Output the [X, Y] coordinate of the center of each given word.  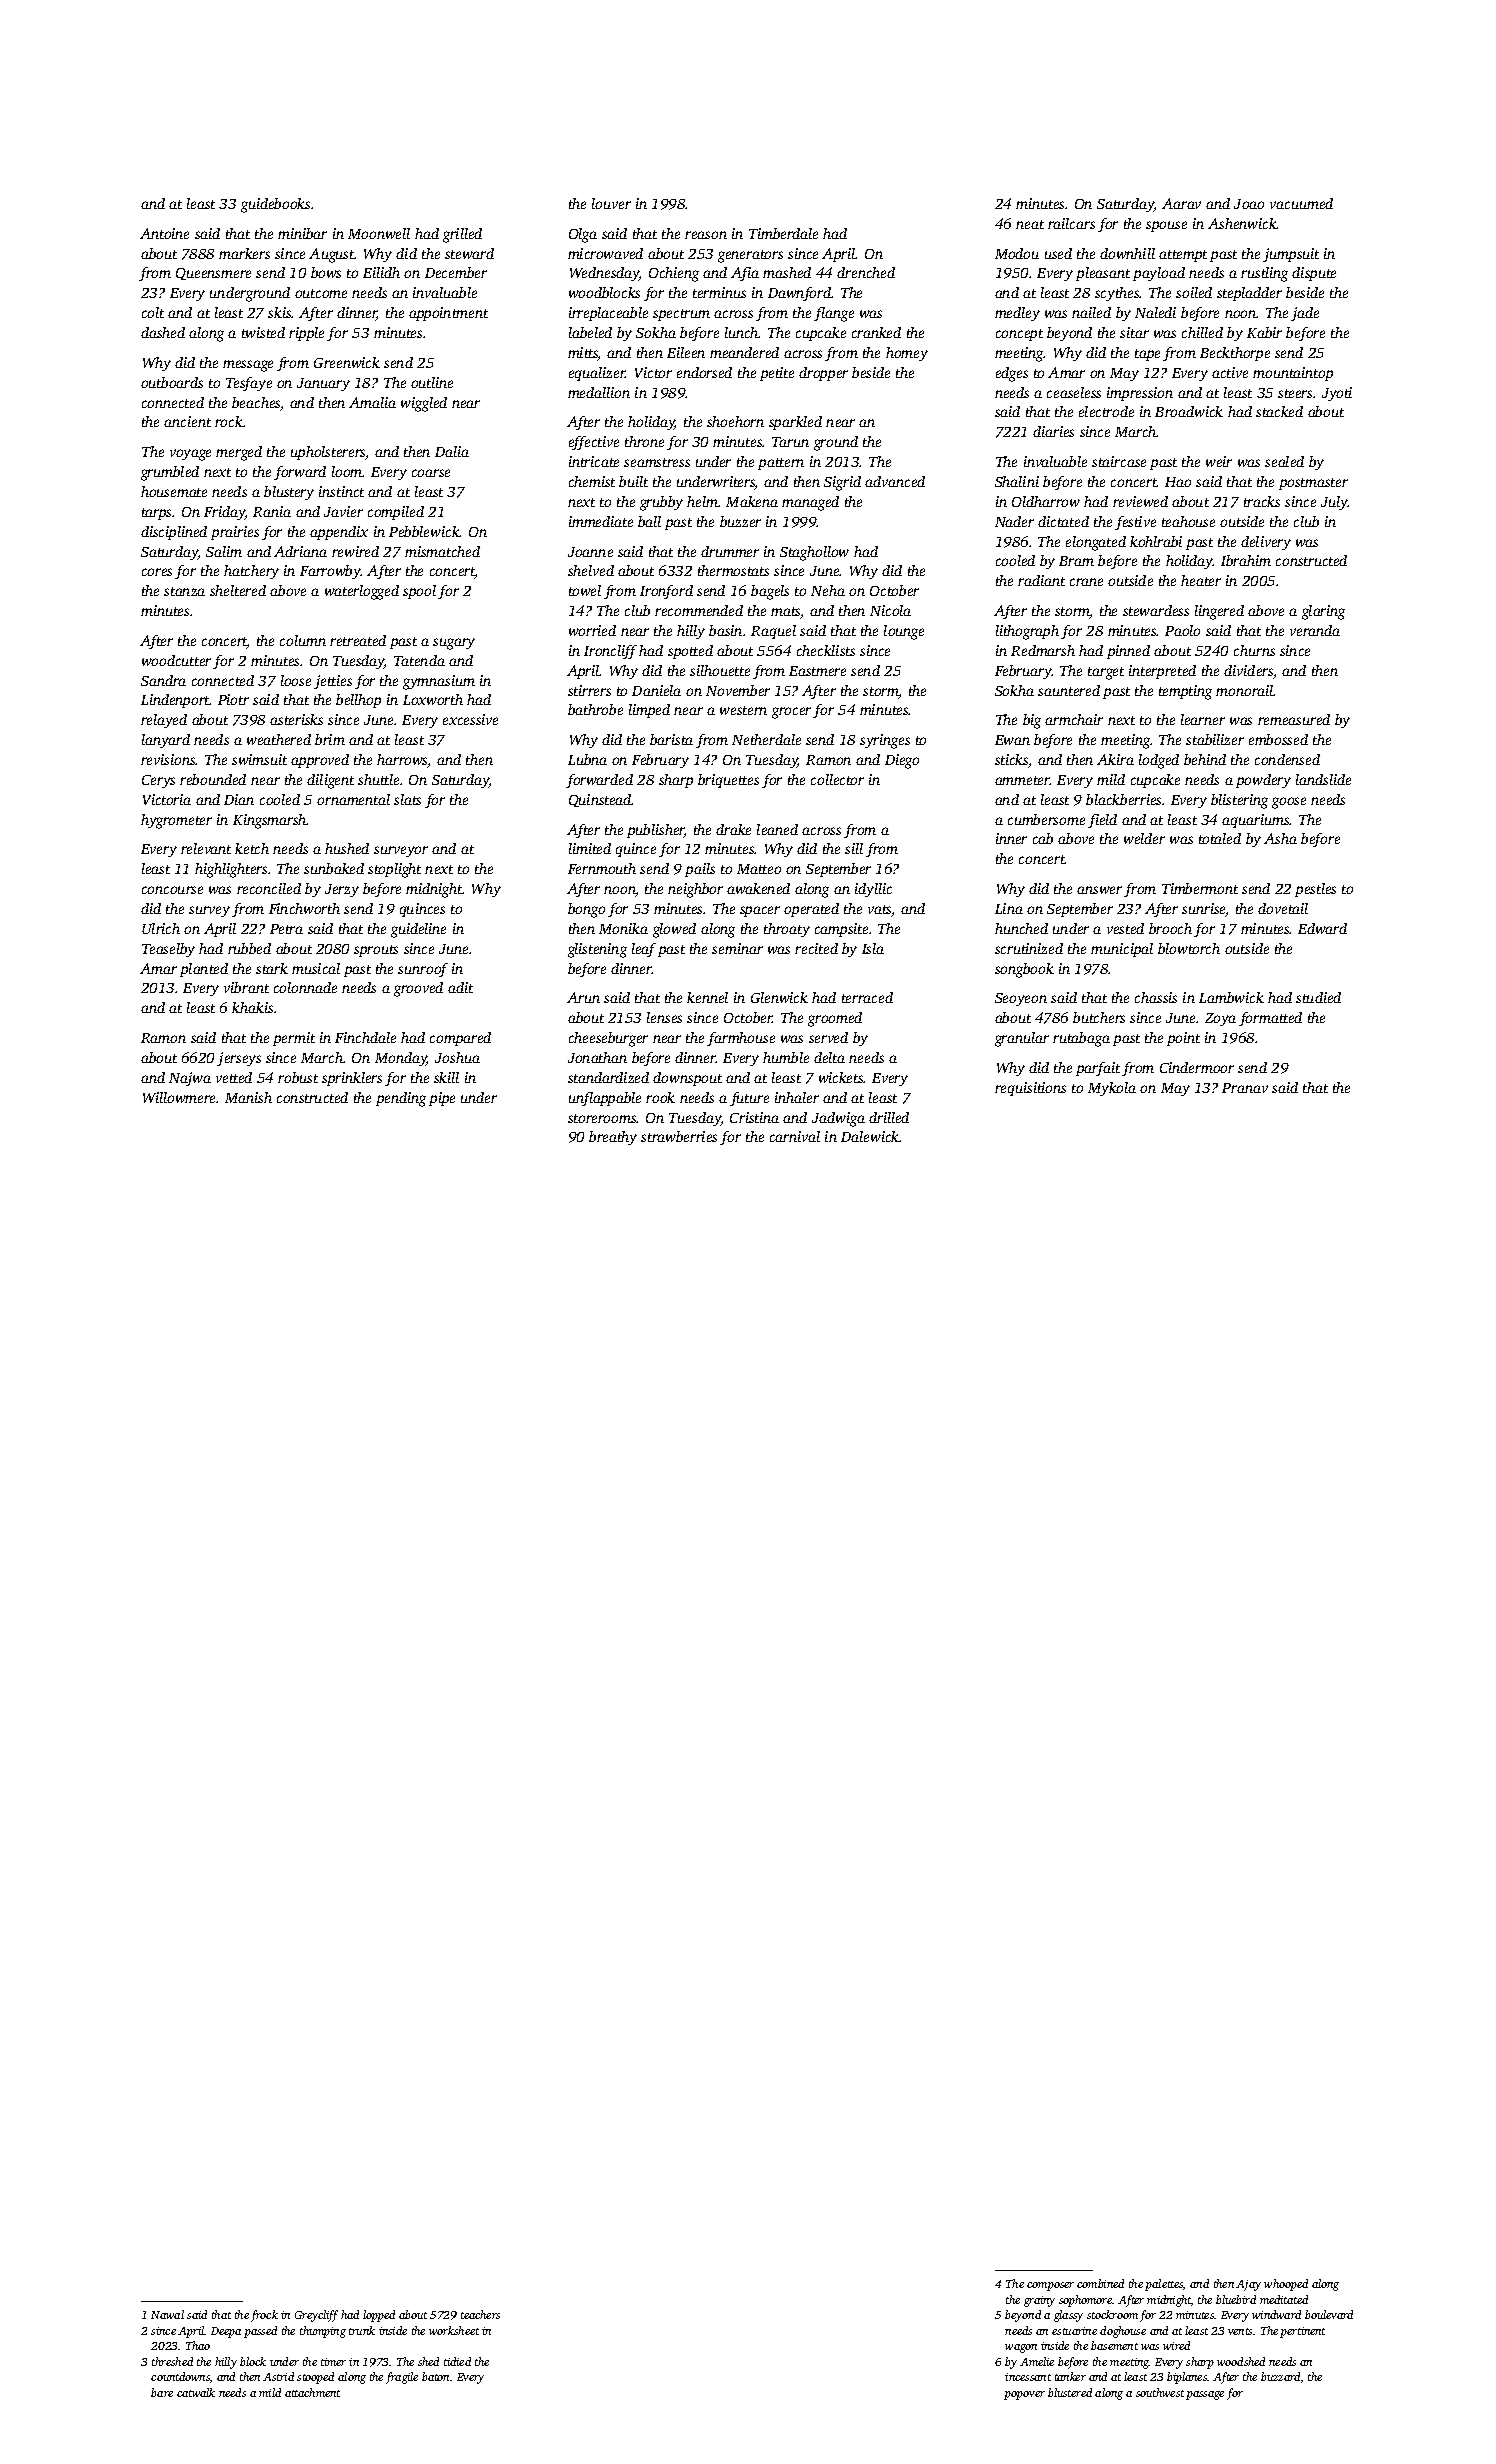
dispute [1314, 274]
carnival [795, 1136]
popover [1024, 2395]
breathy [613, 1138]
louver [611, 203]
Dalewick [870, 1136]
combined [1100, 2283]
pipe [442, 1099]
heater [1201, 580]
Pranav [1245, 1088]
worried [592, 630]
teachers [480, 2314]
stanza [184, 591]
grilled [462, 235]
